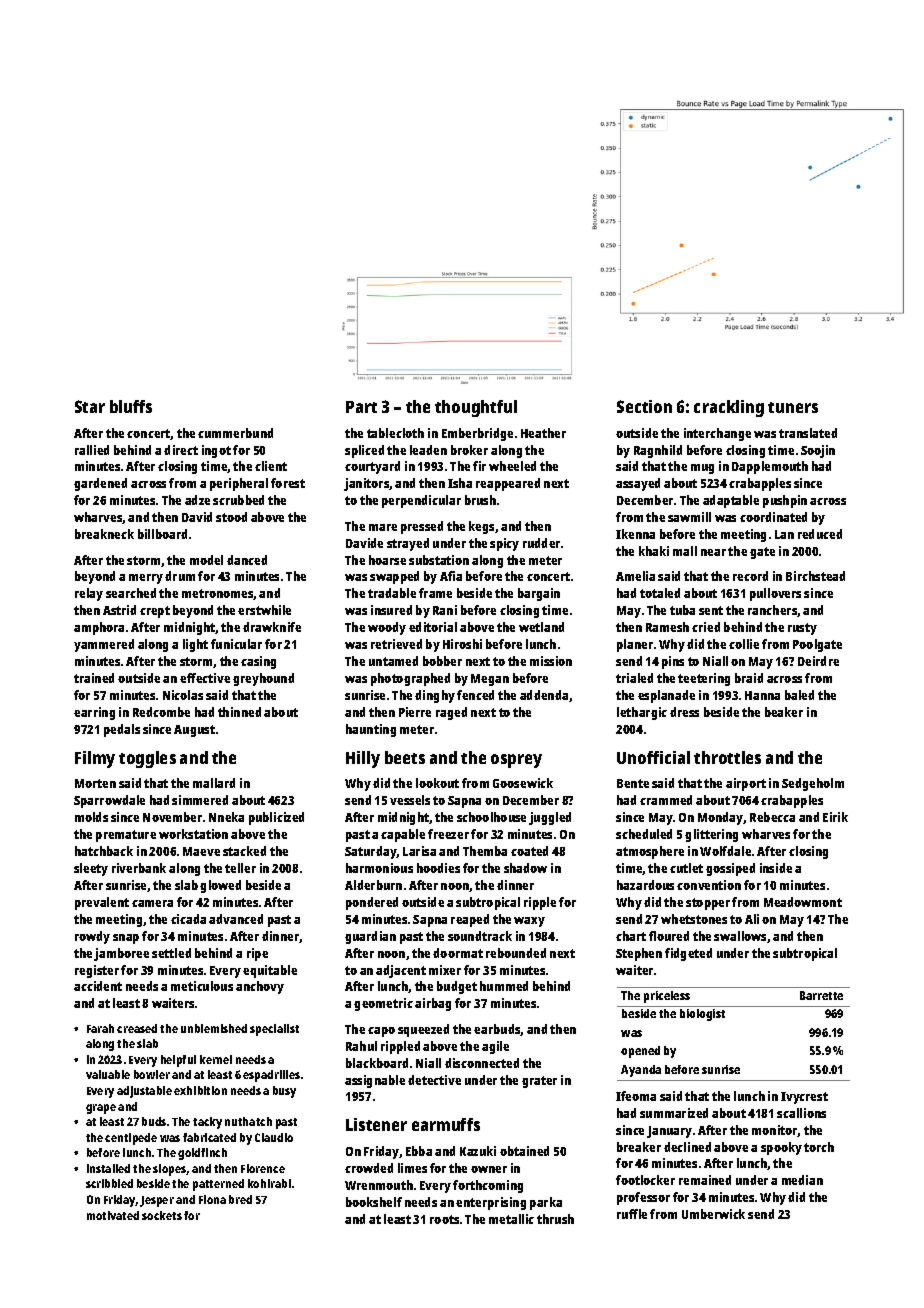 This document has width=924, height=1308. Describe the element at coordinates (451, 576) in the document. I see `Afia` at that location.
